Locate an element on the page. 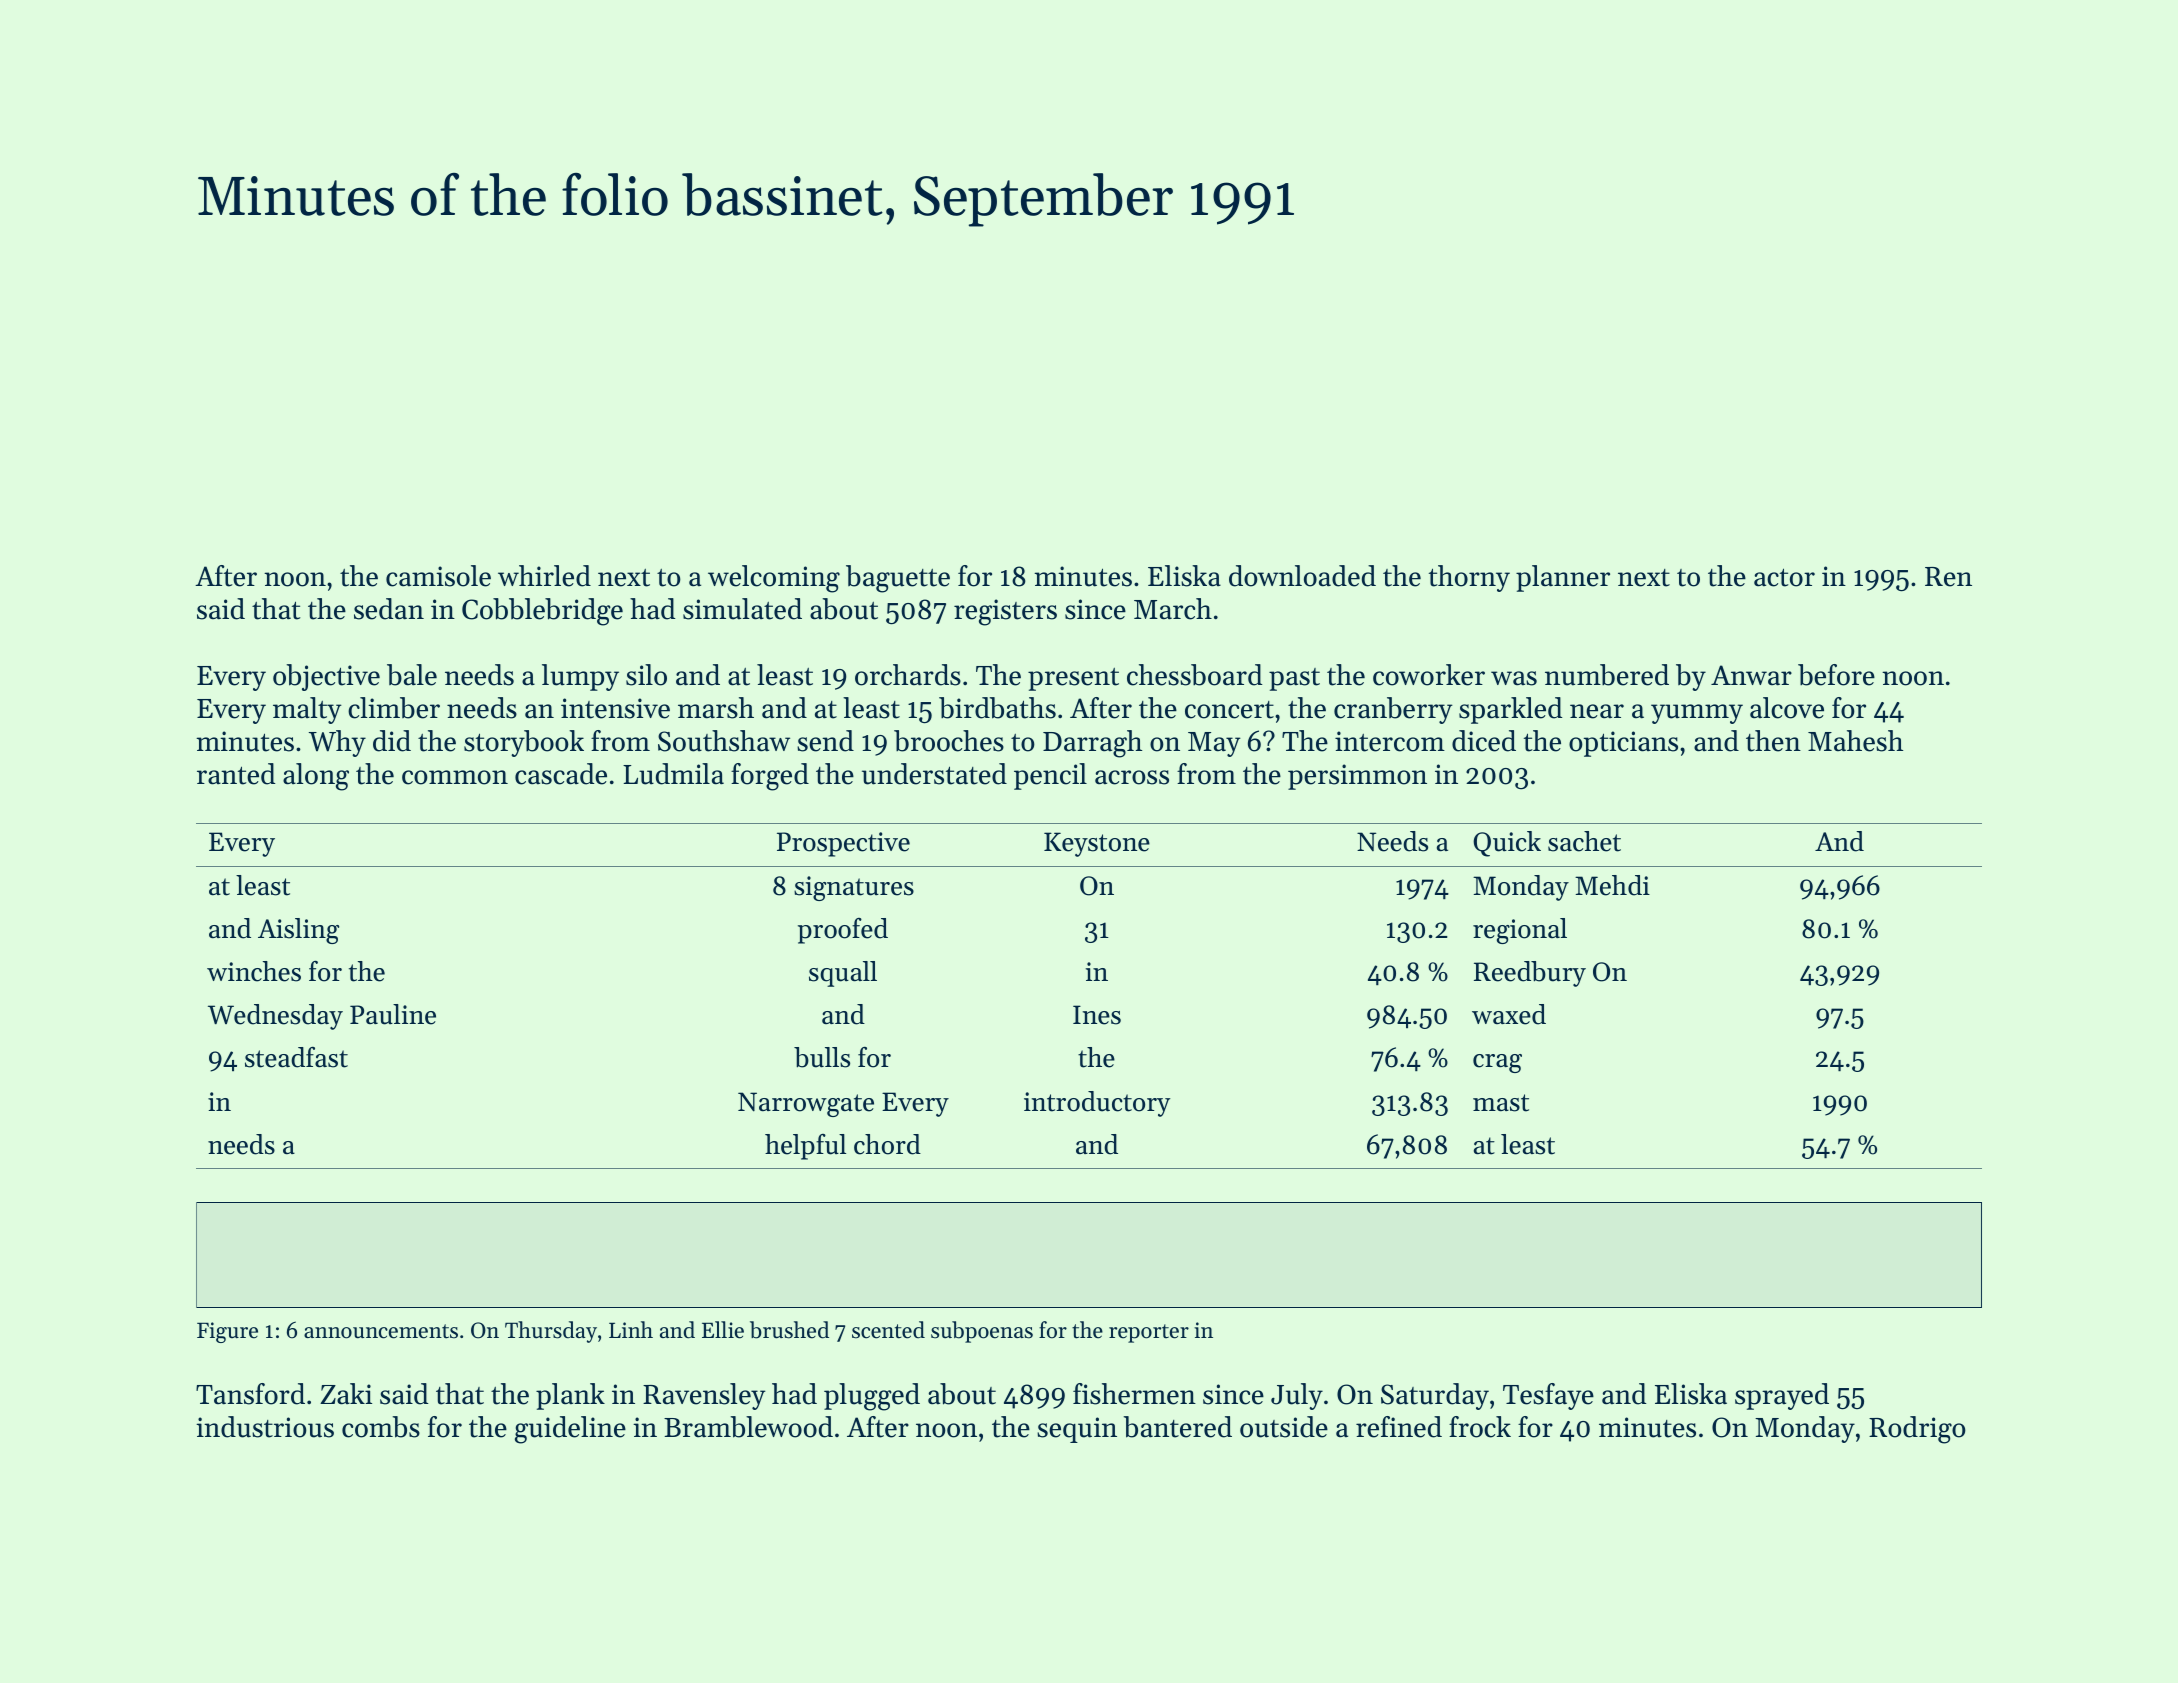  planner is located at coordinates (1563, 578).
